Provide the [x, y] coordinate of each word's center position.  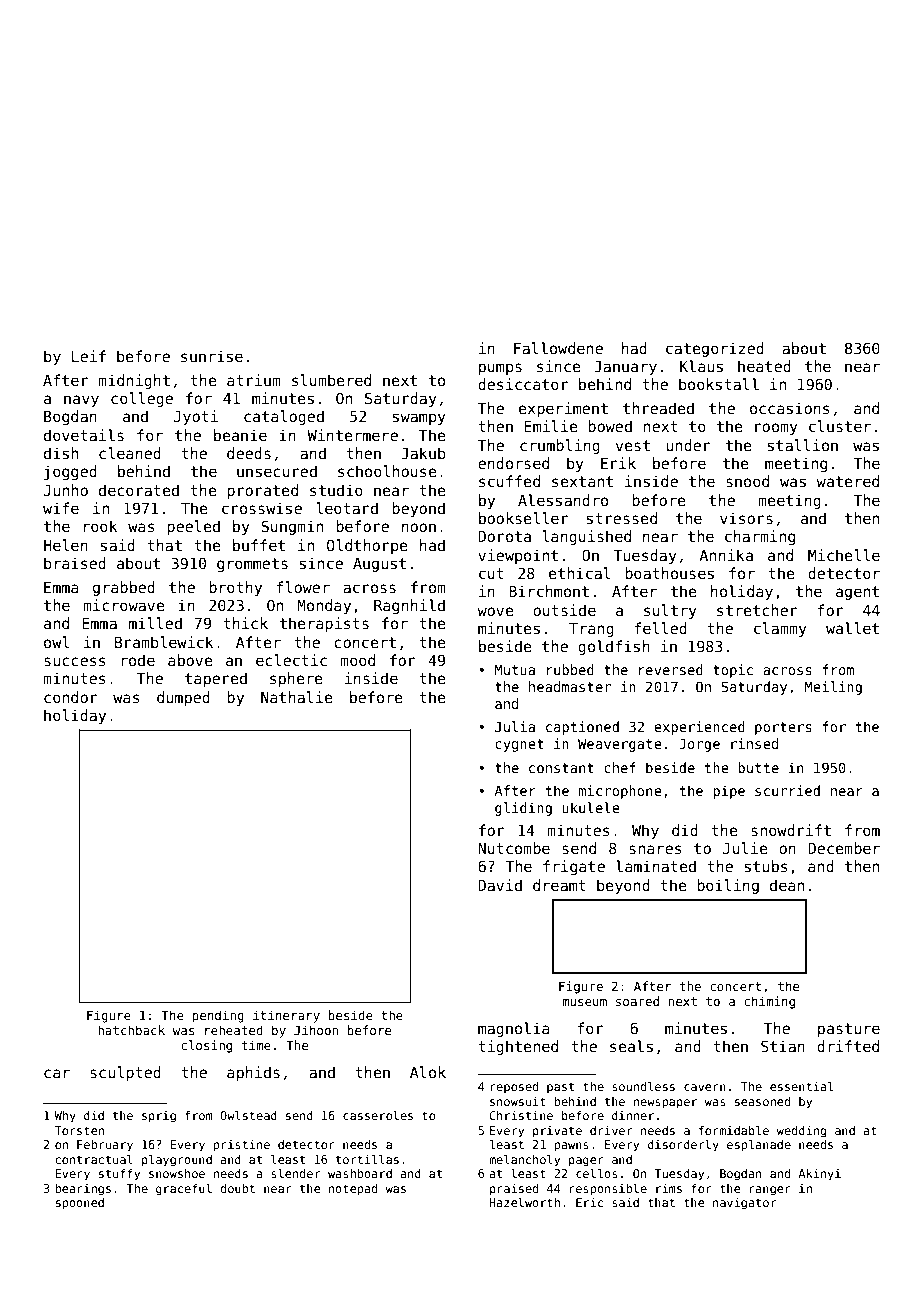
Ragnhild [409, 606]
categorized [715, 349]
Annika [726, 555]
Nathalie [297, 697]
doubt [237, 1188]
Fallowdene [558, 348]
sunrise [212, 356]
